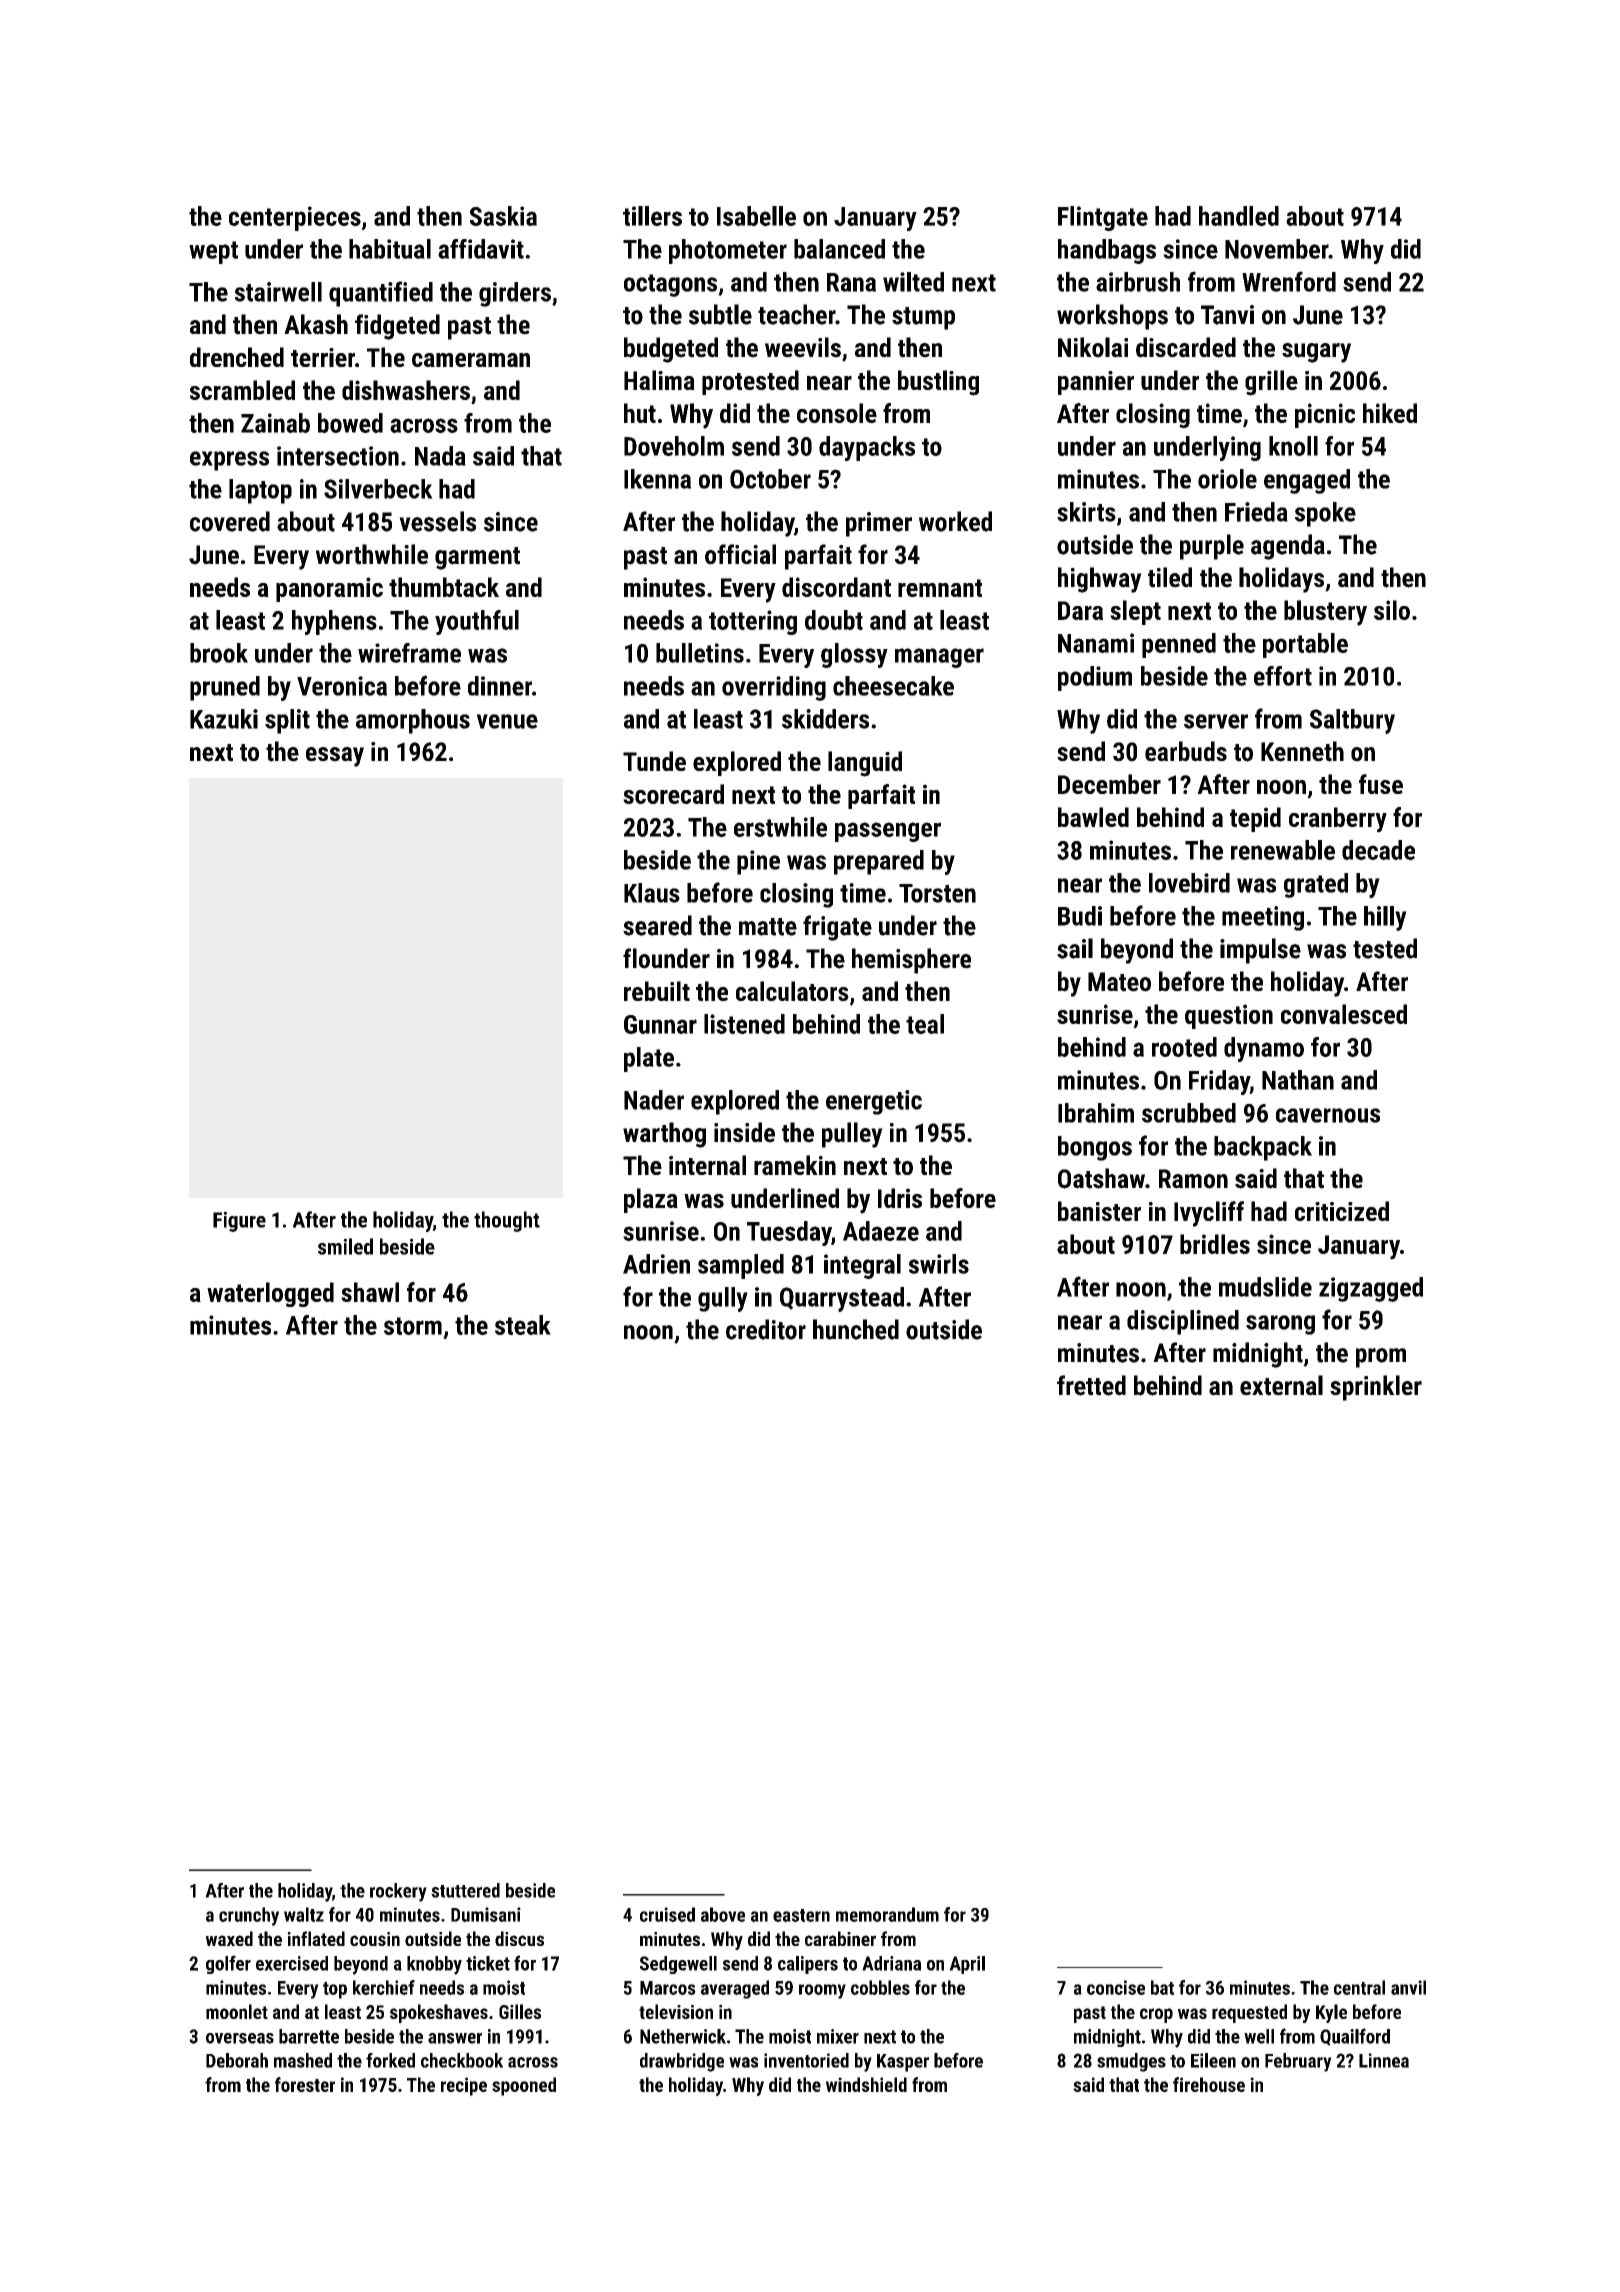 The image size is (1620, 2292). Describe the element at coordinates (640, 413) in the image. I see `hut` at that location.
